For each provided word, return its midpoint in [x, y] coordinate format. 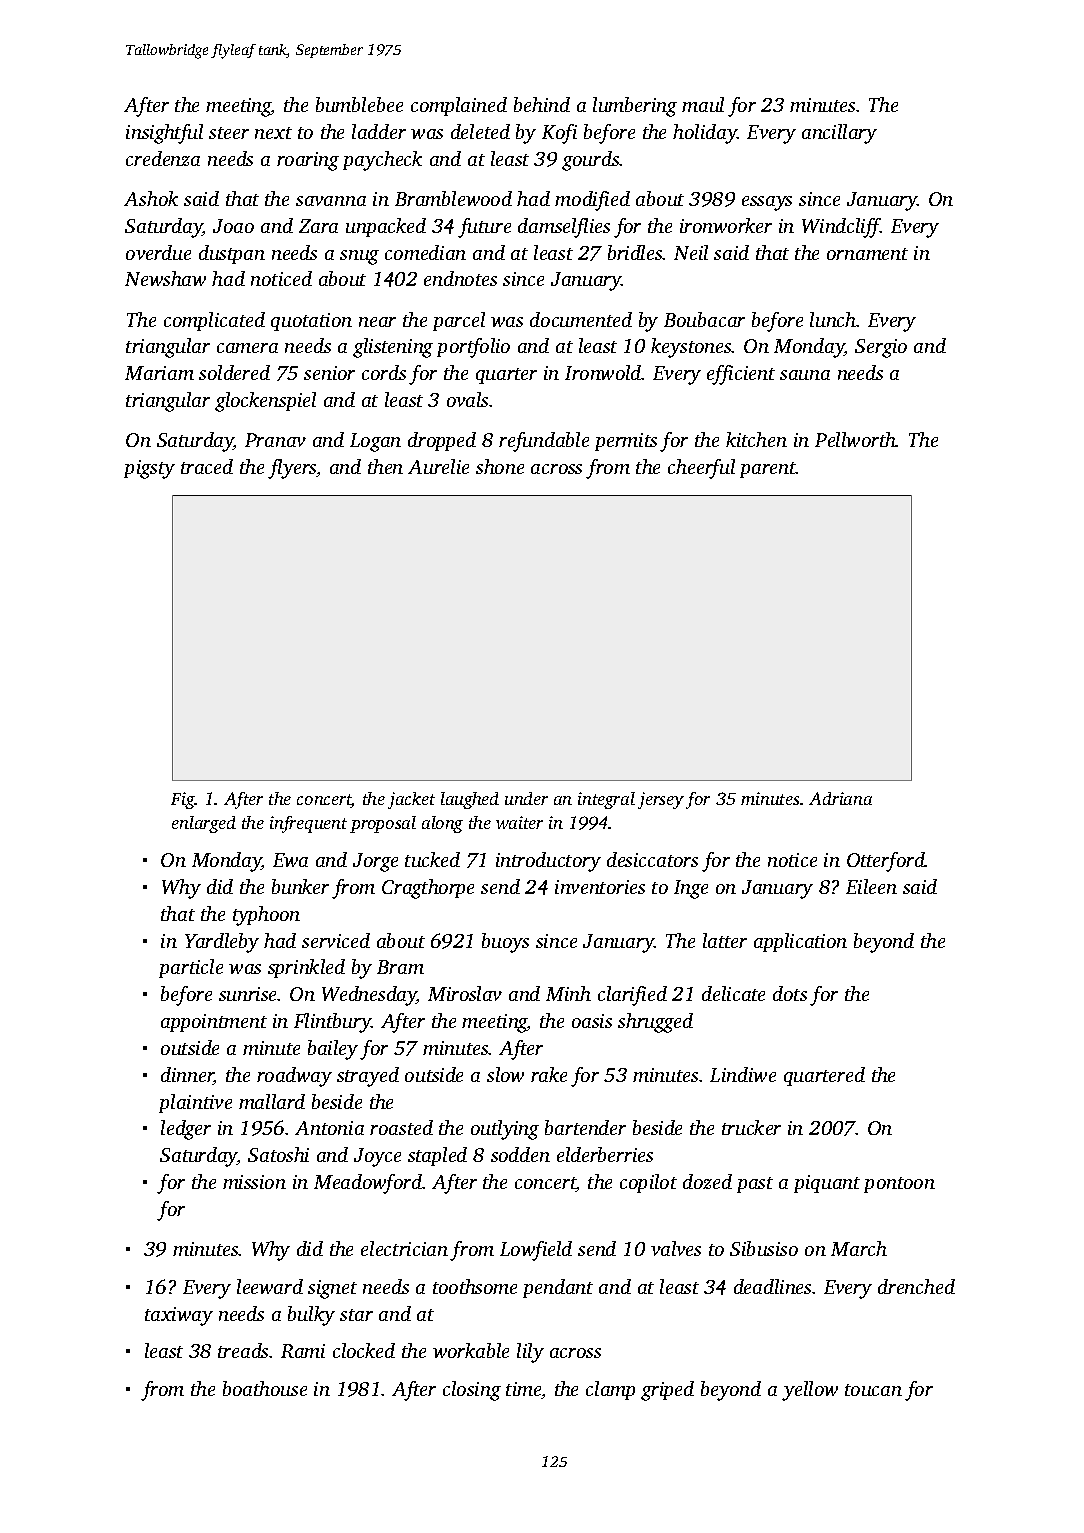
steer [229, 133]
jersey [661, 800]
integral [606, 800]
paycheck [382, 161]
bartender [585, 1127]
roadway [294, 1077]
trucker [751, 1127]
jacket [411, 800]
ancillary [839, 134]
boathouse [265, 1388]
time [524, 1390]
